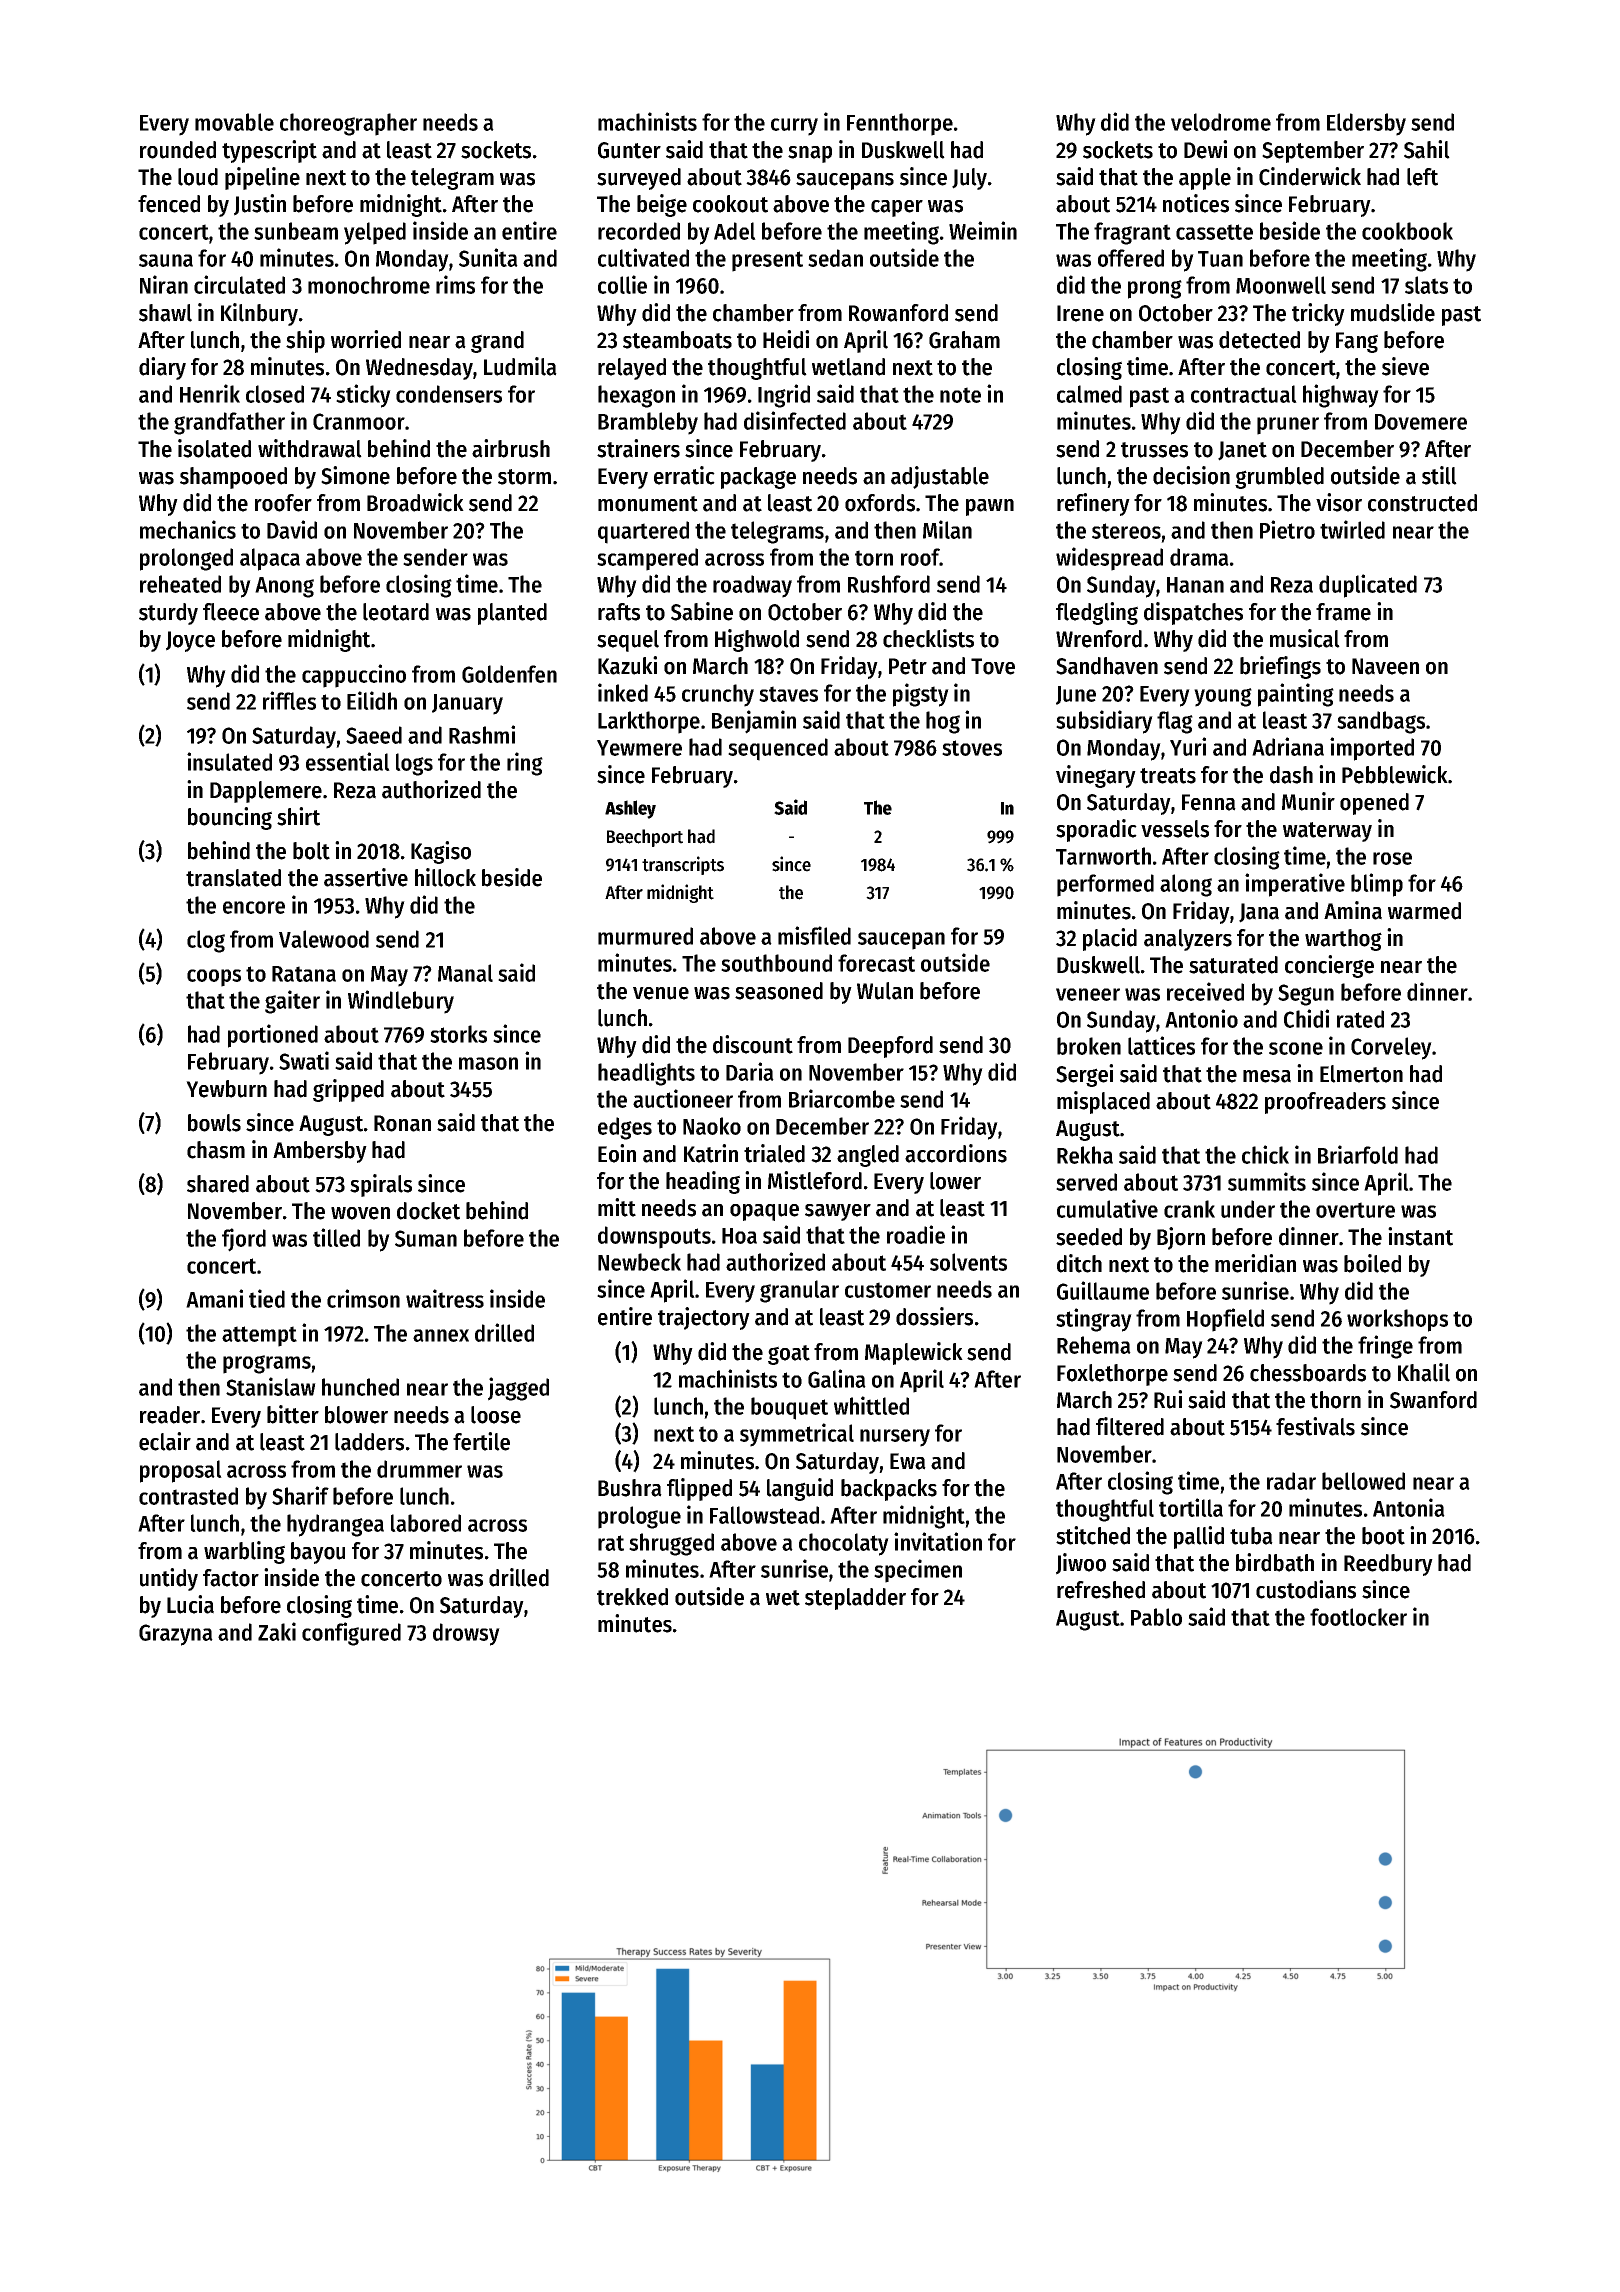 Image resolution: width=1620 pixels, height=2292 pixels. What do you see at coordinates (298, 816) in the screenshot?
I see `shirt` at bounding box center [298, 816].
